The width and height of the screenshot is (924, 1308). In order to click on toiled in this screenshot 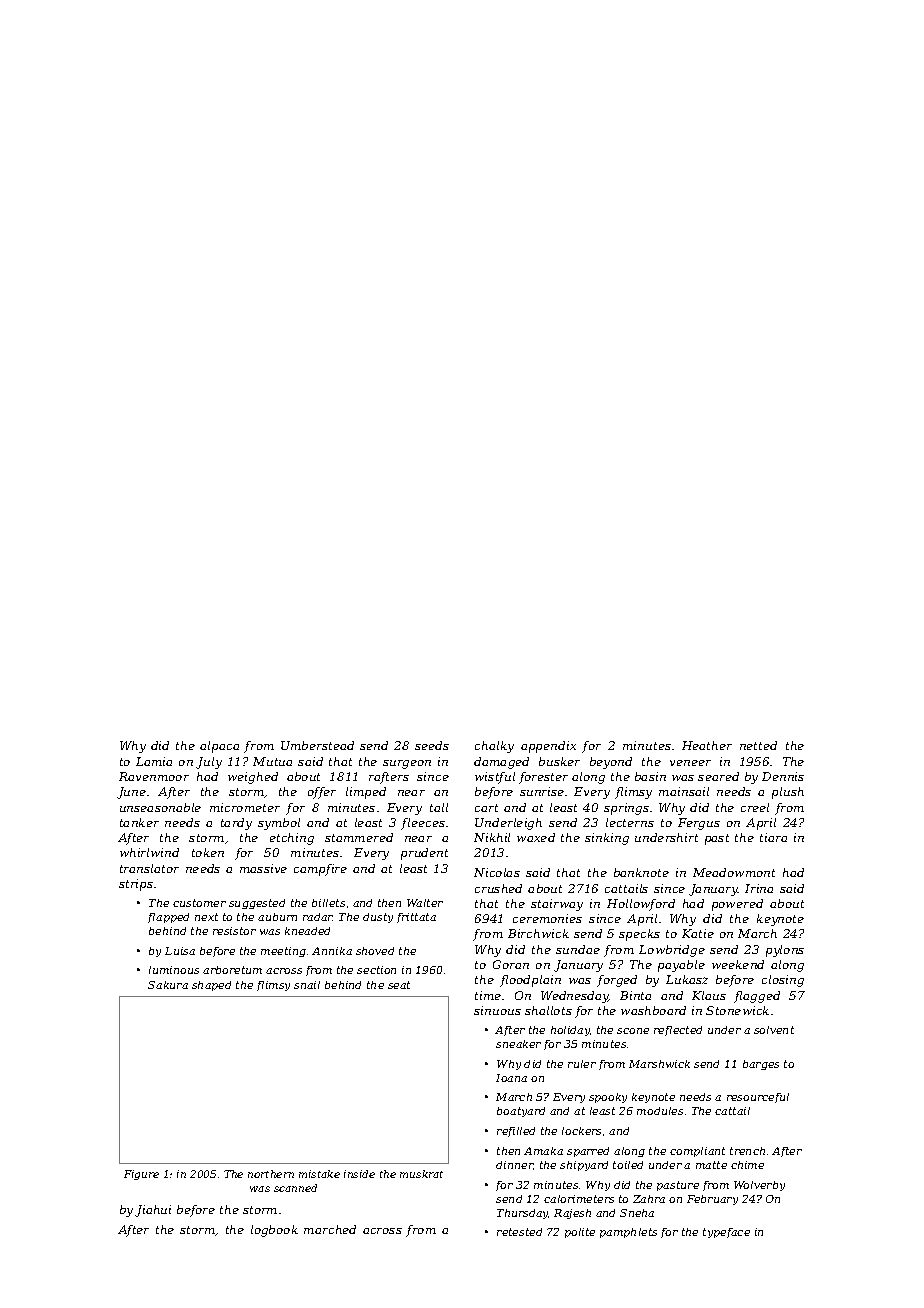, I will do `click(628, 1165)`.
